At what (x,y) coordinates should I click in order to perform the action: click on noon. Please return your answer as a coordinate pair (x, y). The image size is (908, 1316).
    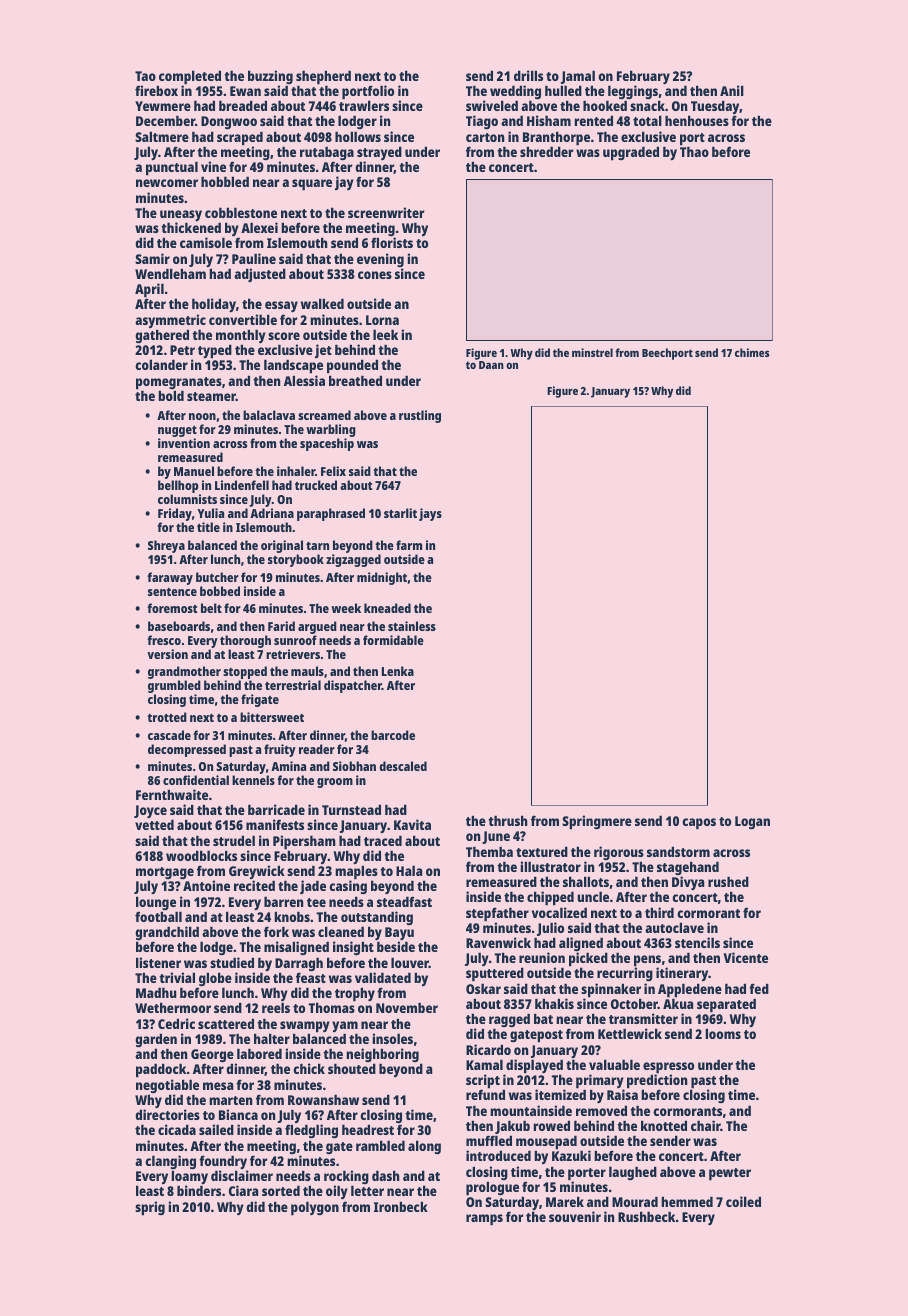
    Looking at the image, I should click on (202, 416).
